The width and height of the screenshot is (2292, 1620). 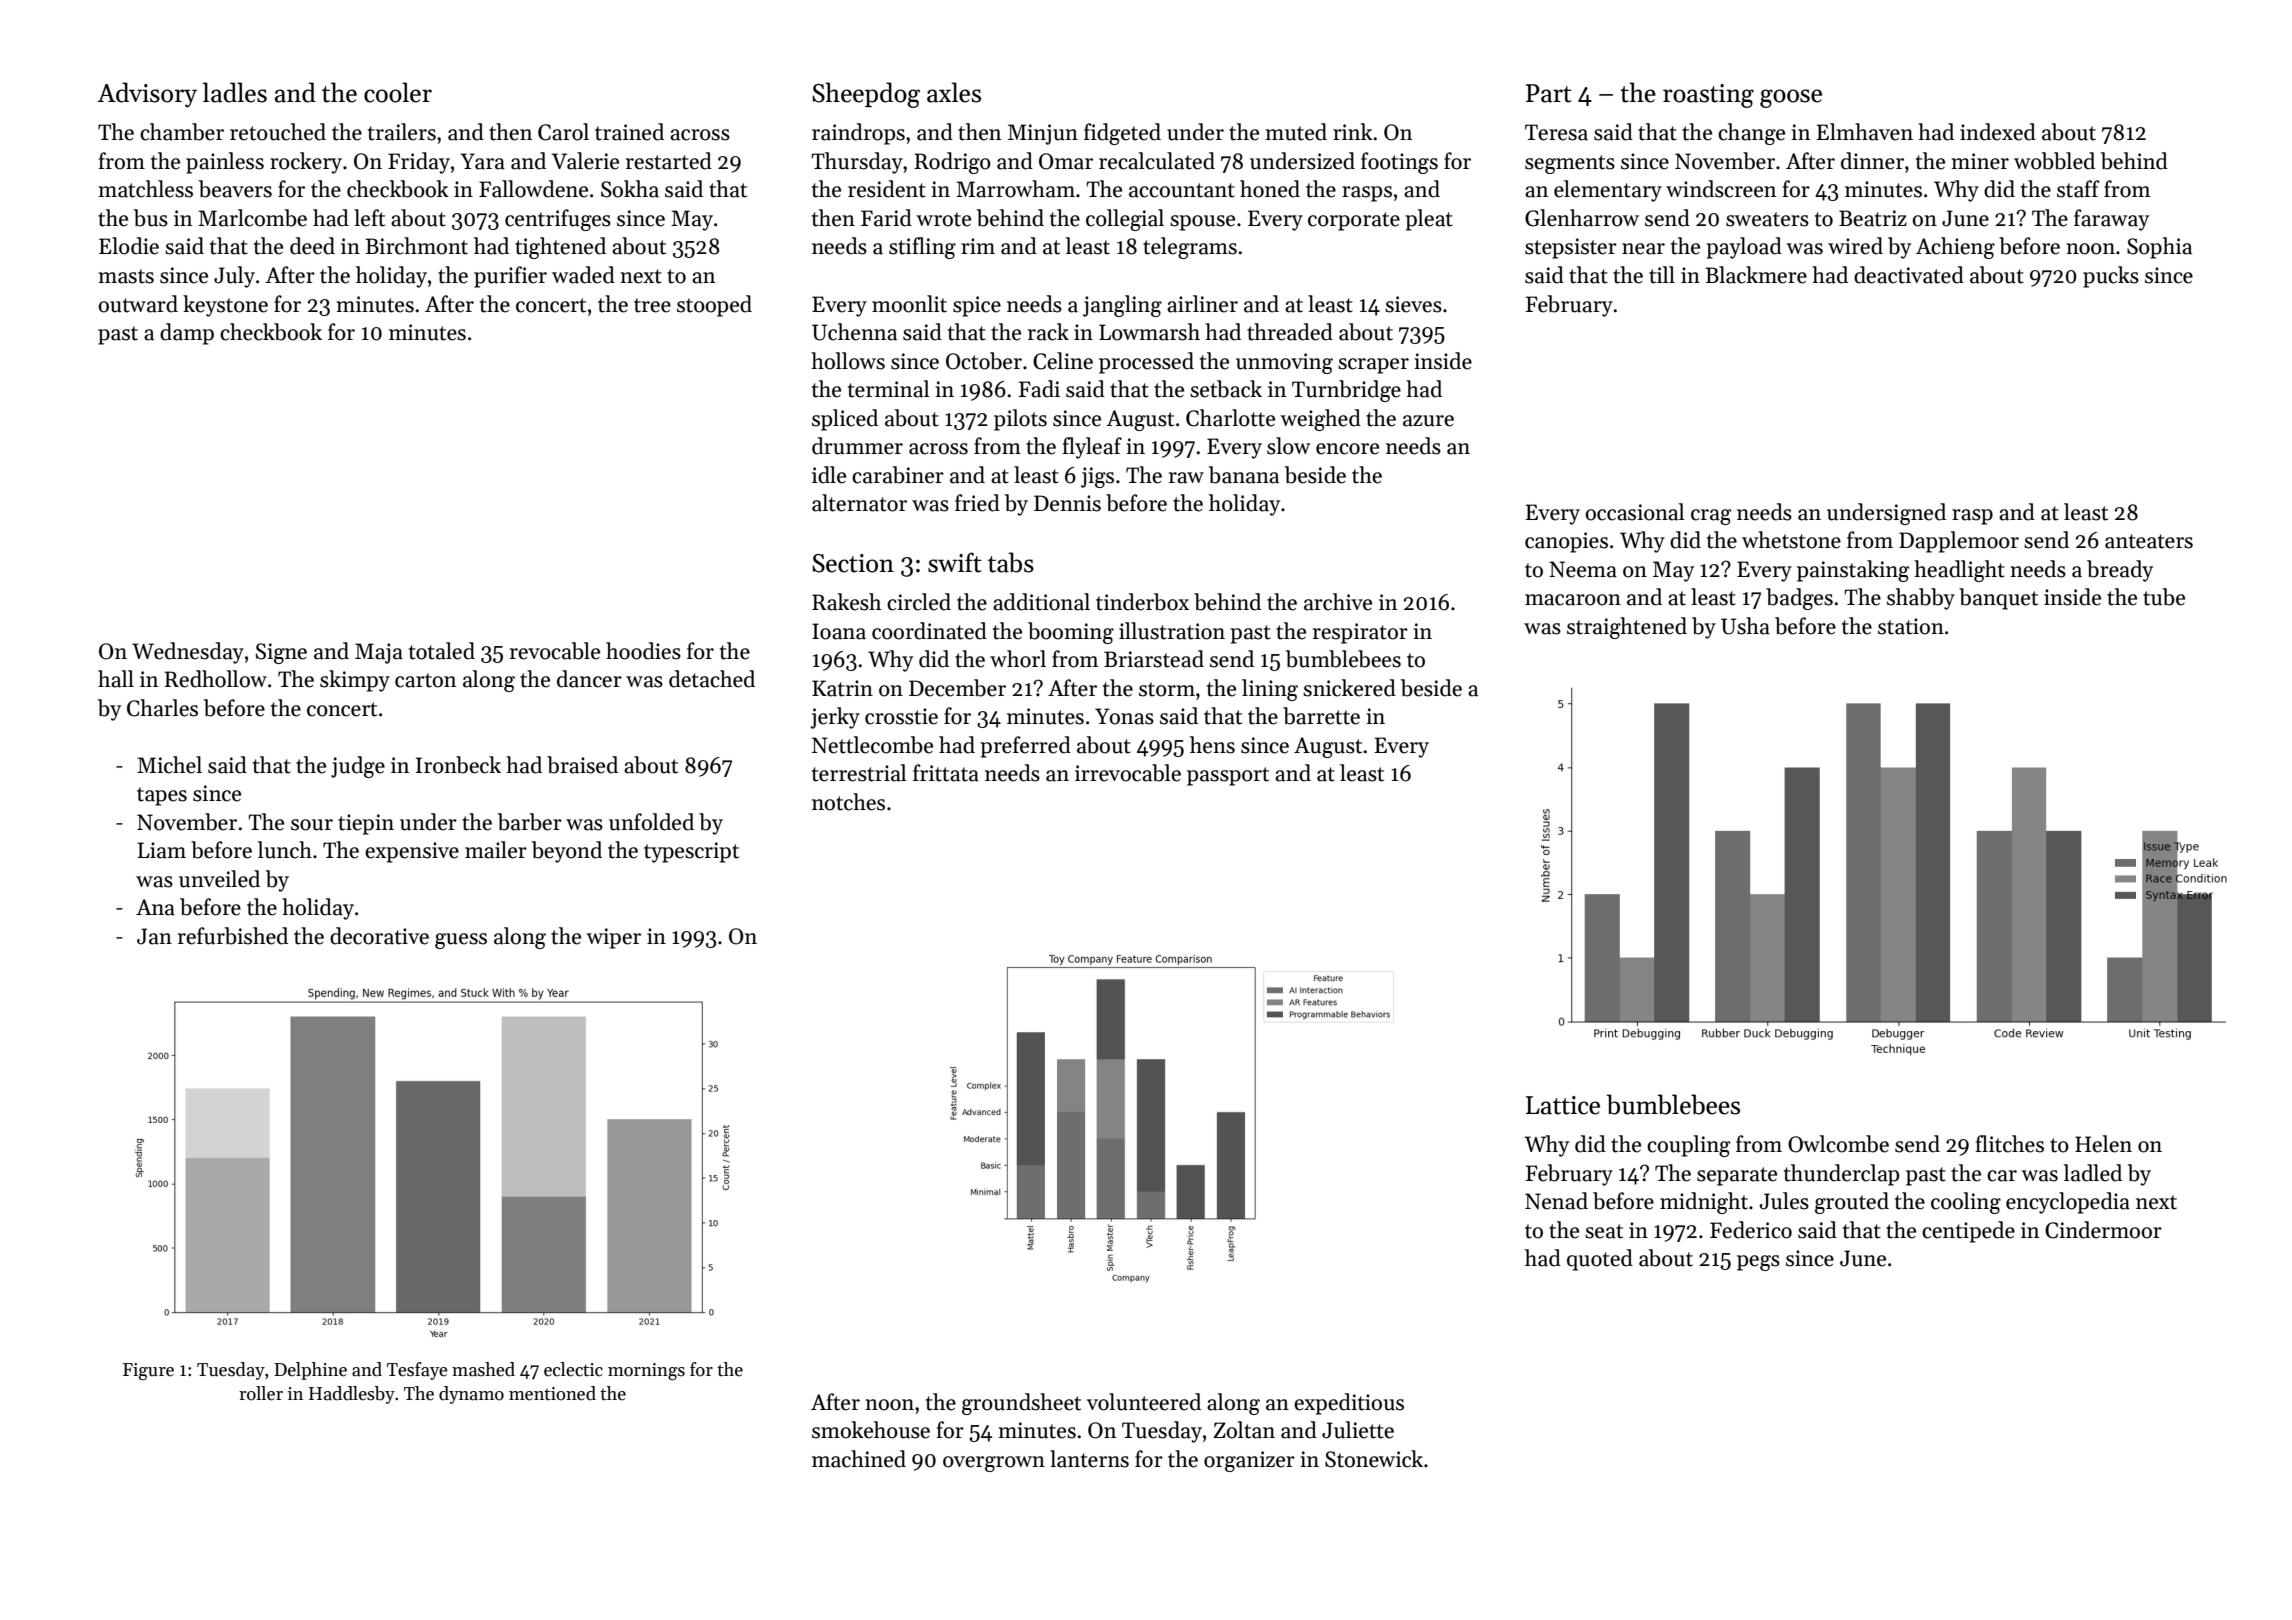 I want to click on eclectic, so click(x=573, y=1369).
